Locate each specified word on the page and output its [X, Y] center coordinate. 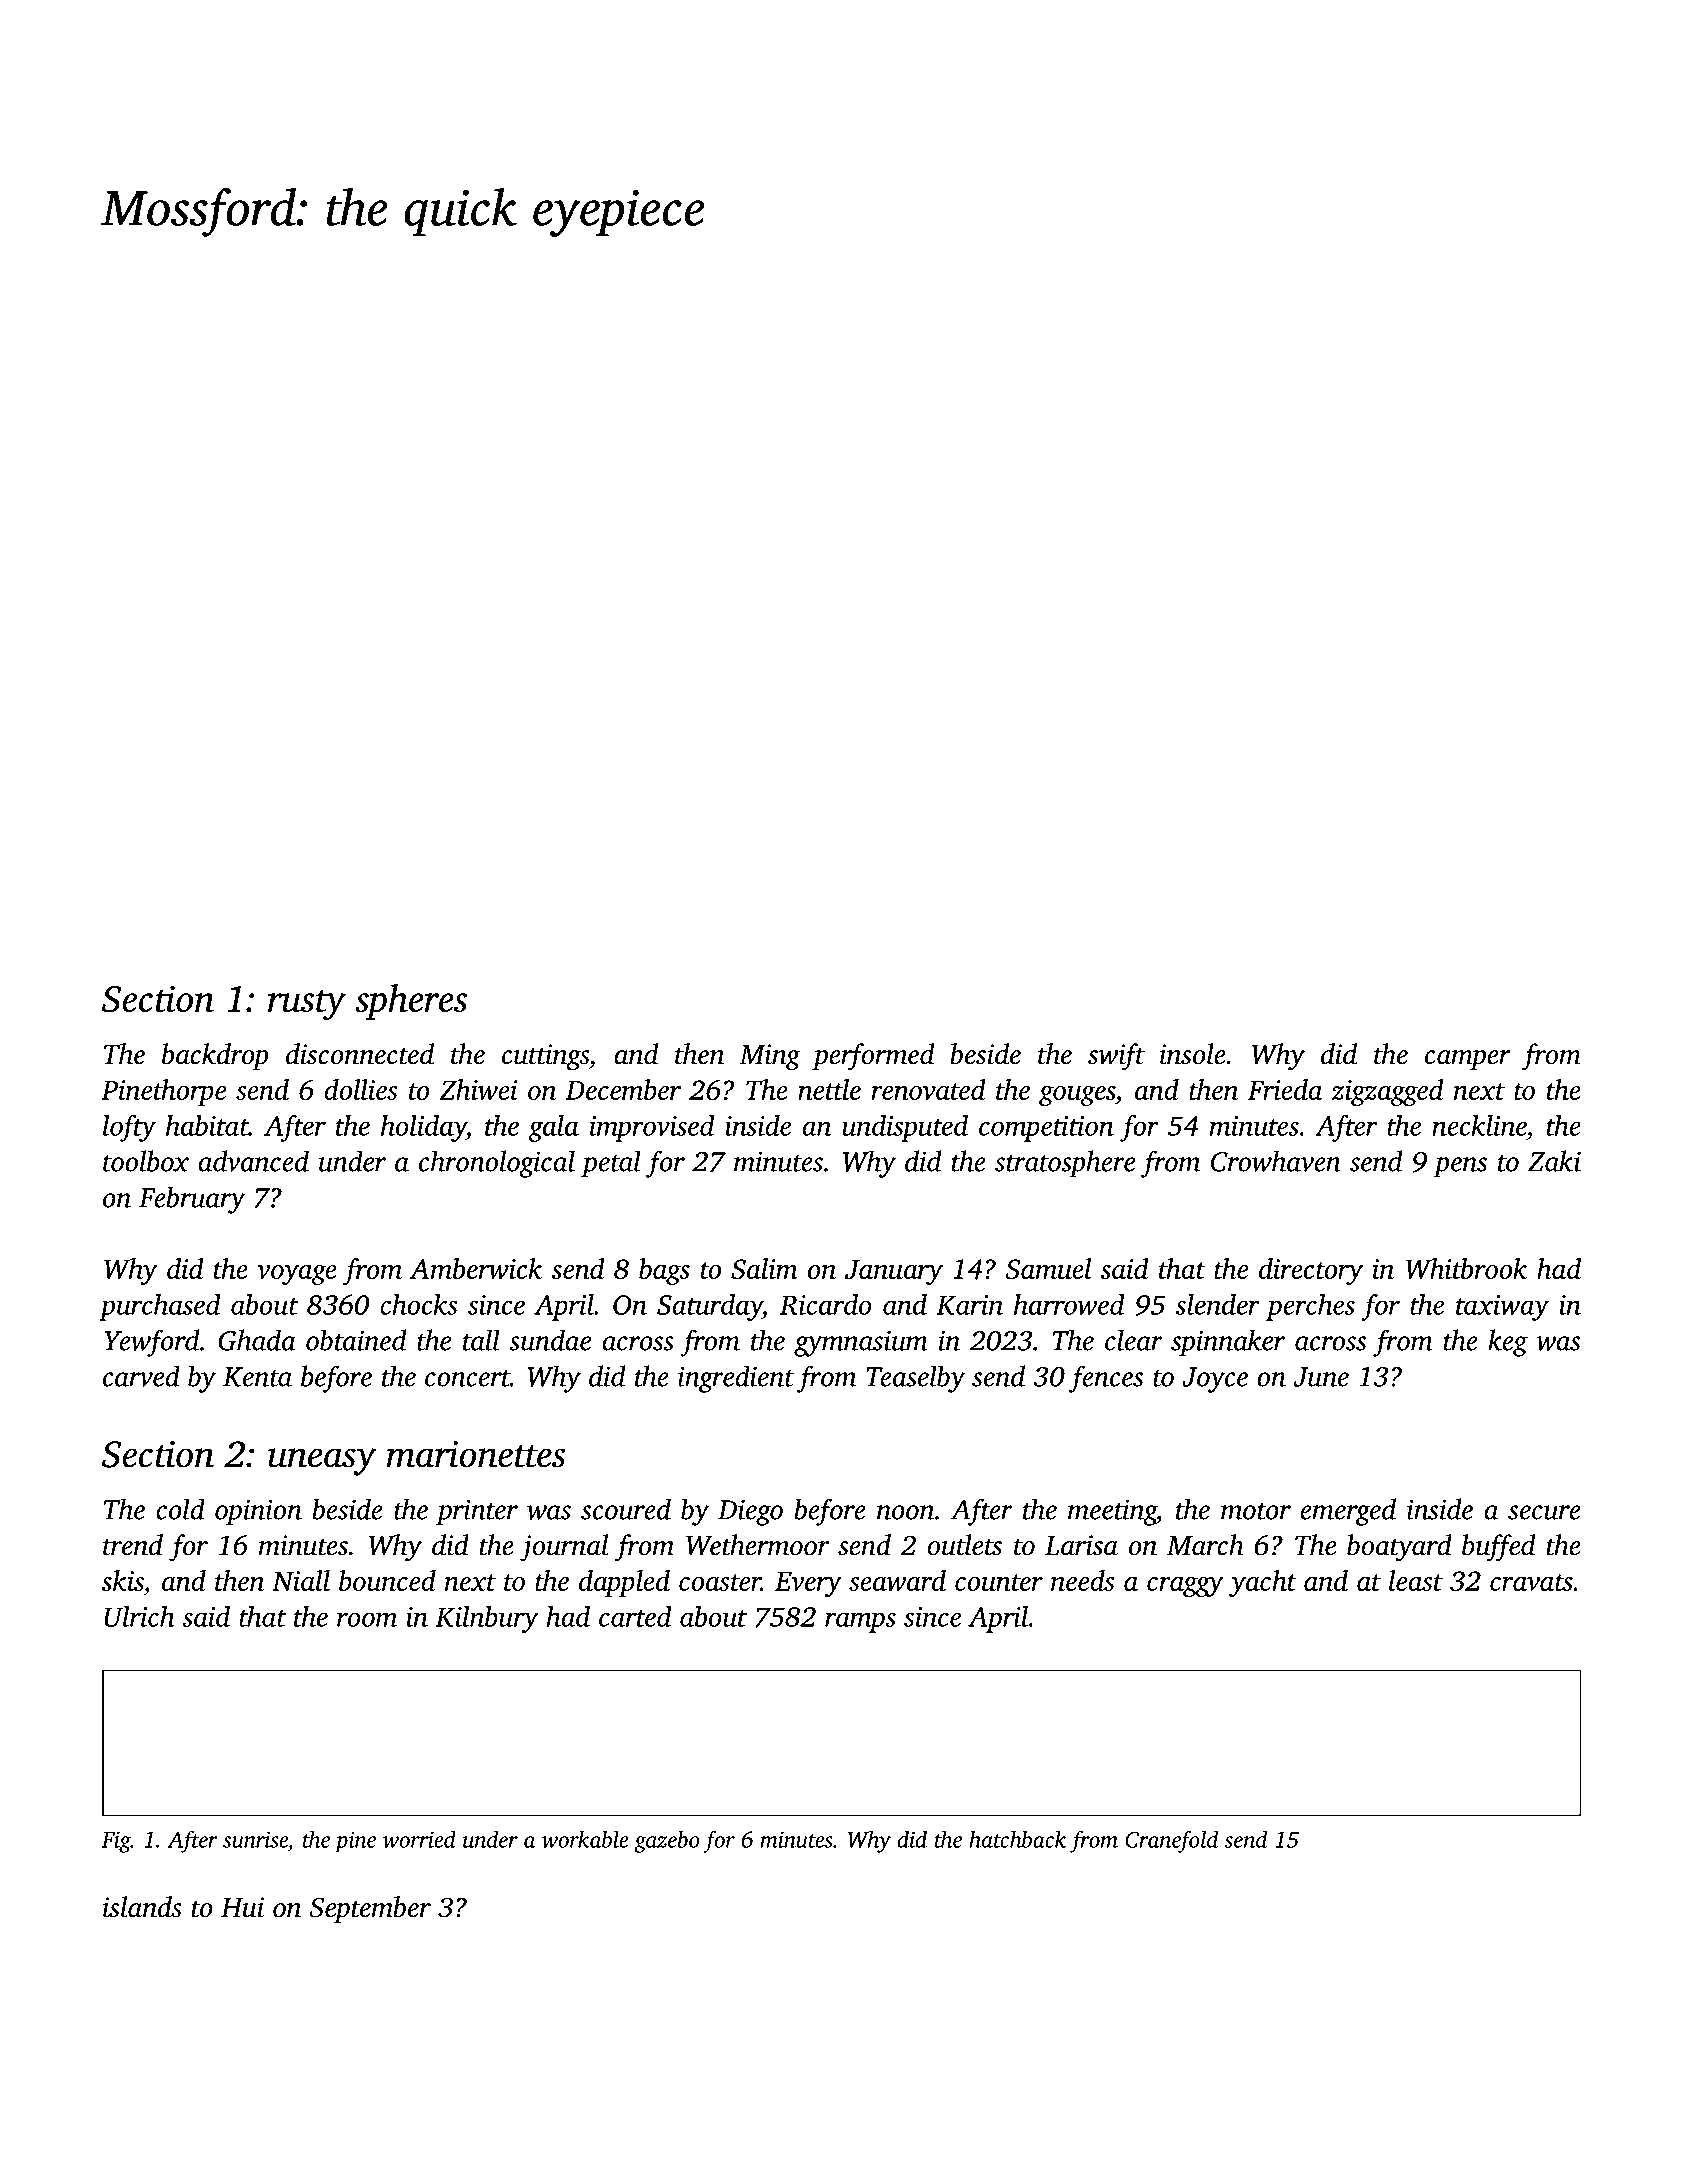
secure [1544, 1512]
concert [467, 1378]
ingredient [736, 1379]
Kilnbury [487, 1619]
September [370, 1909]
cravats [1531, 1582]
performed [873, 1057]
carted [635, 1616]
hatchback [1017, 1839]
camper [1468, 1060]
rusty [307, 1005]
